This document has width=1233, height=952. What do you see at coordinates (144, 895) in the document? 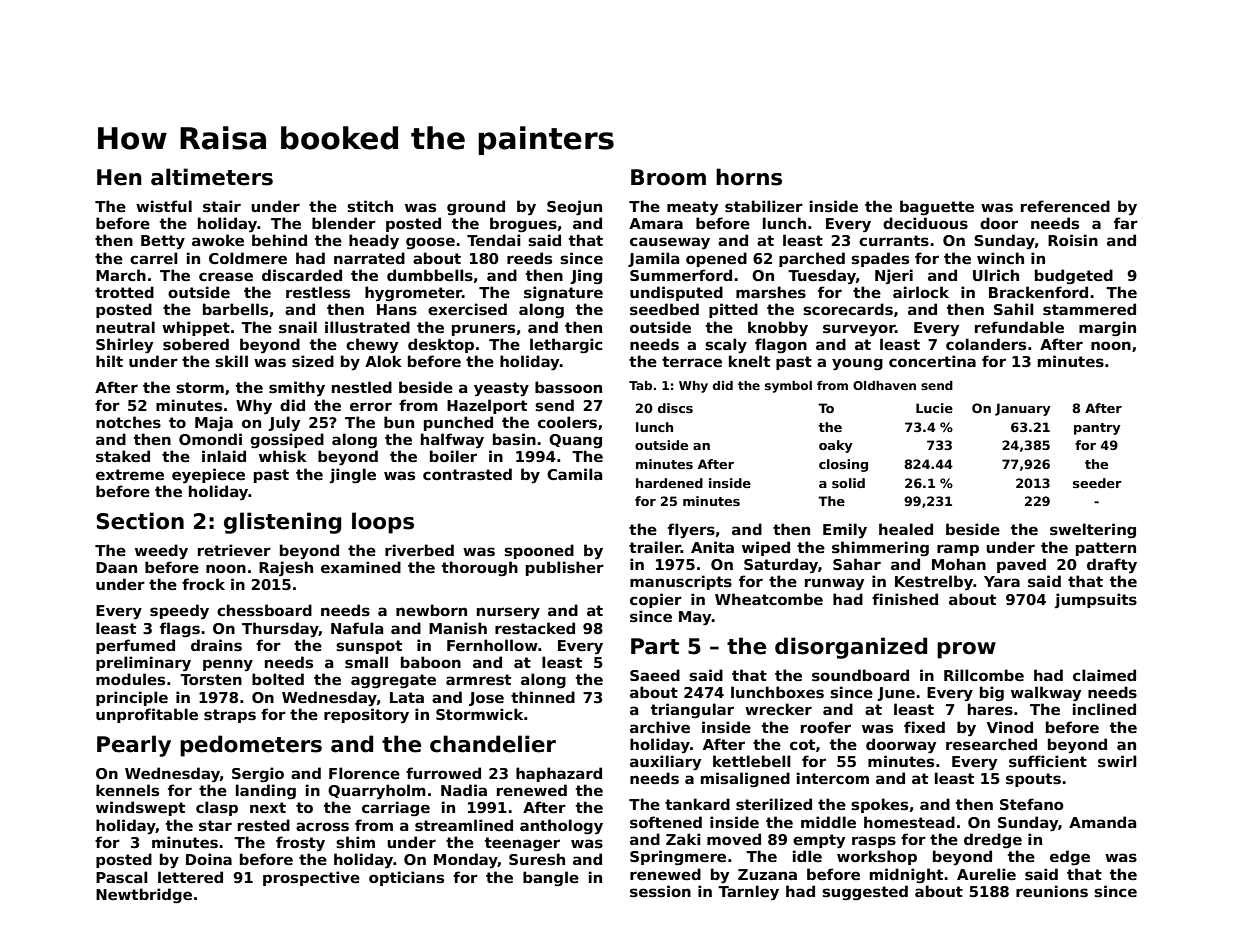
I see `Newtbridge` at bounding box center [144, 895].
